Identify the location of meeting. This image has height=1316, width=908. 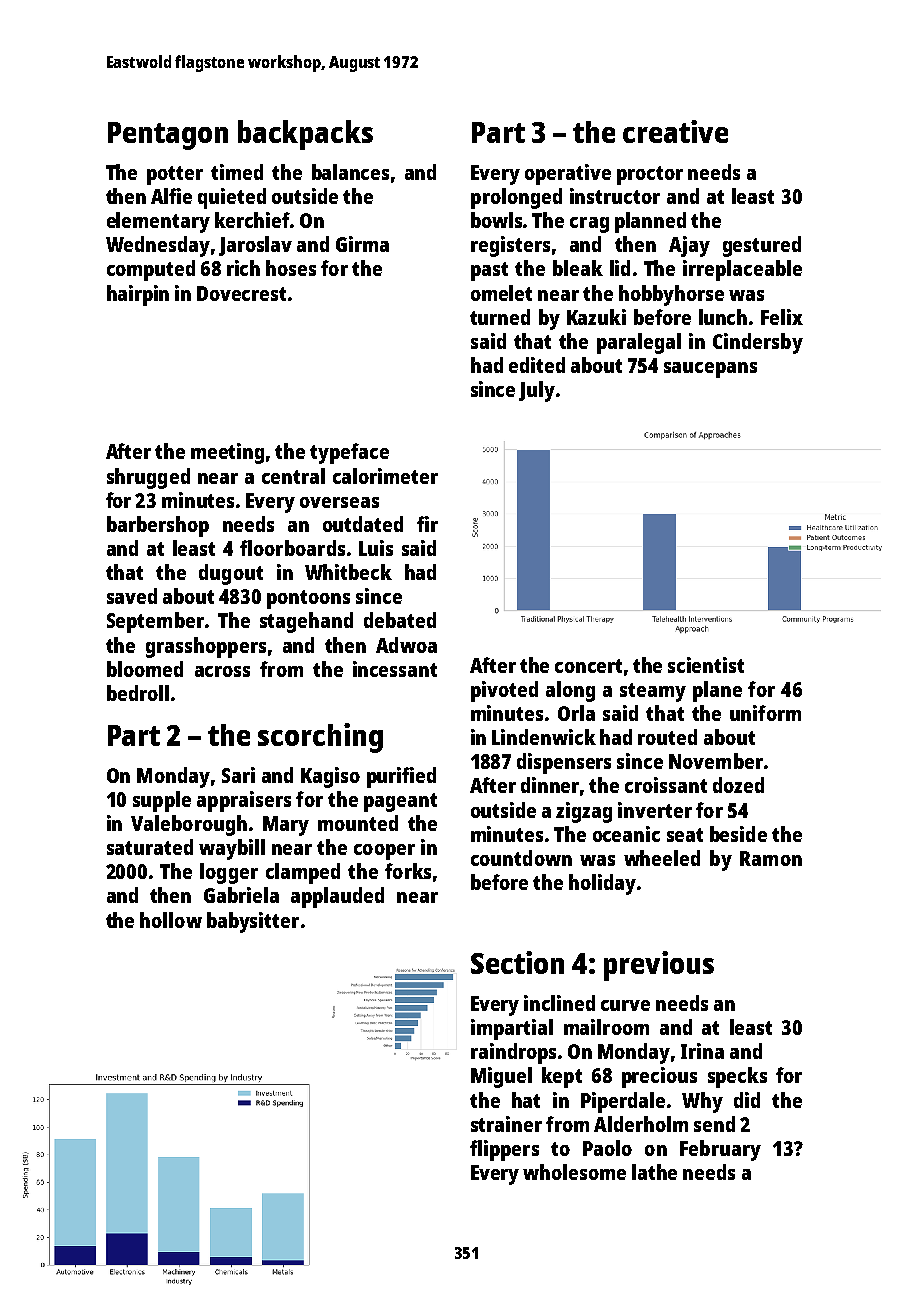
(227, 453).
